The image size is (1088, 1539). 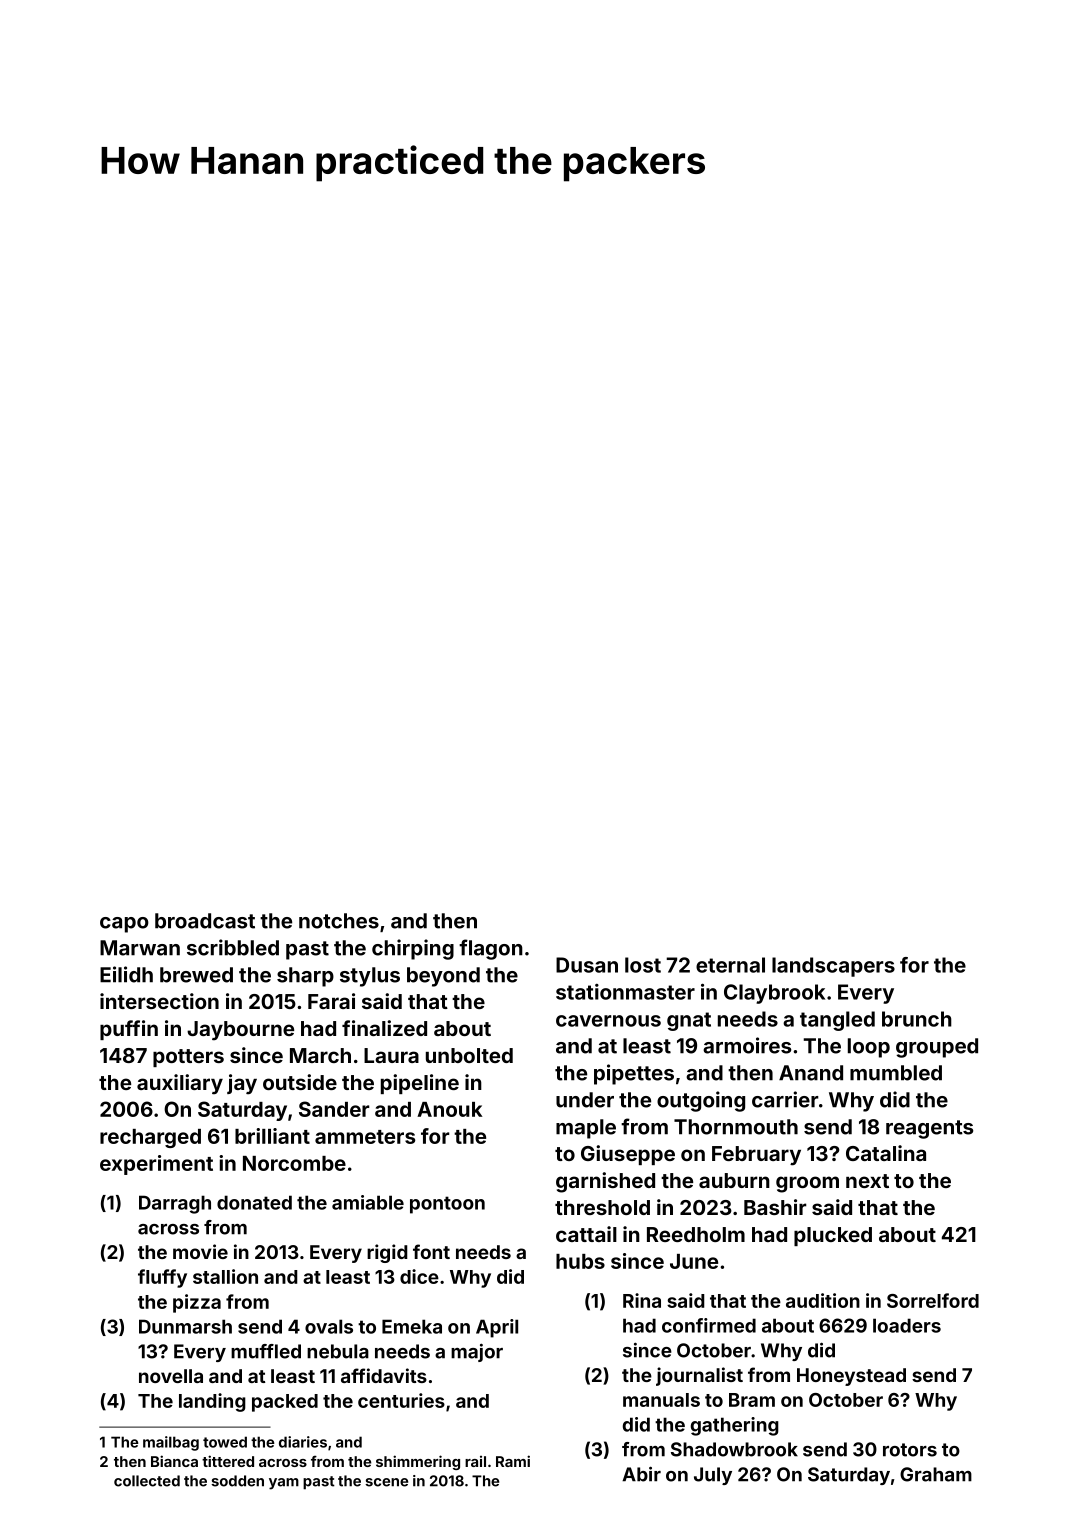 I want to click on notches, so click(x=339, y=921).
